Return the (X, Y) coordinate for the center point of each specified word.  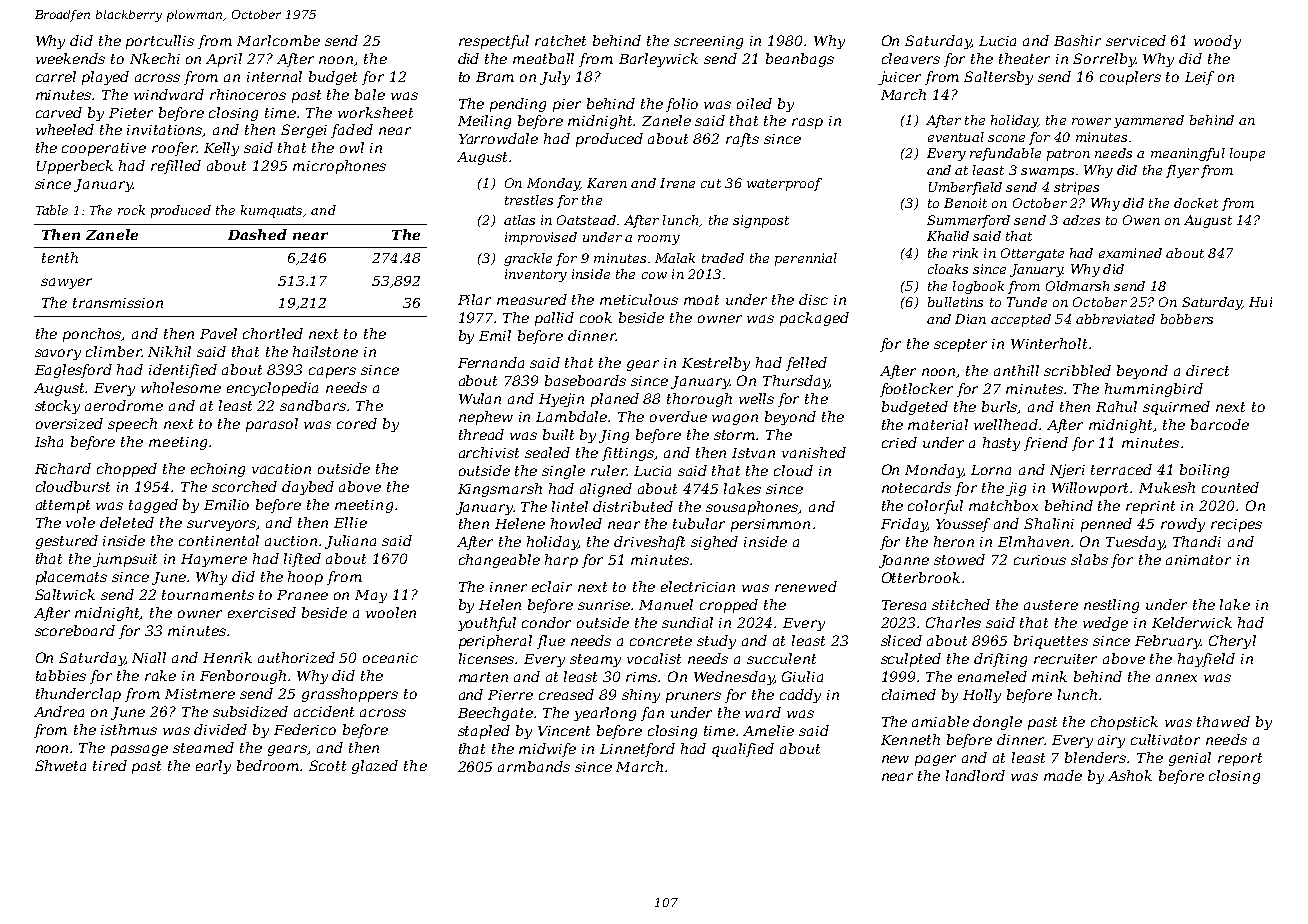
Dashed (257, 234)
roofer (174, 149)
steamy (595, 660)
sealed (547, 452)
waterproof (784, 184)
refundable (1005, 154)
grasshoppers (350, 695)
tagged (153, 506)
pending (518, 105)
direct (1207, 370)
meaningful (1188, 154)
